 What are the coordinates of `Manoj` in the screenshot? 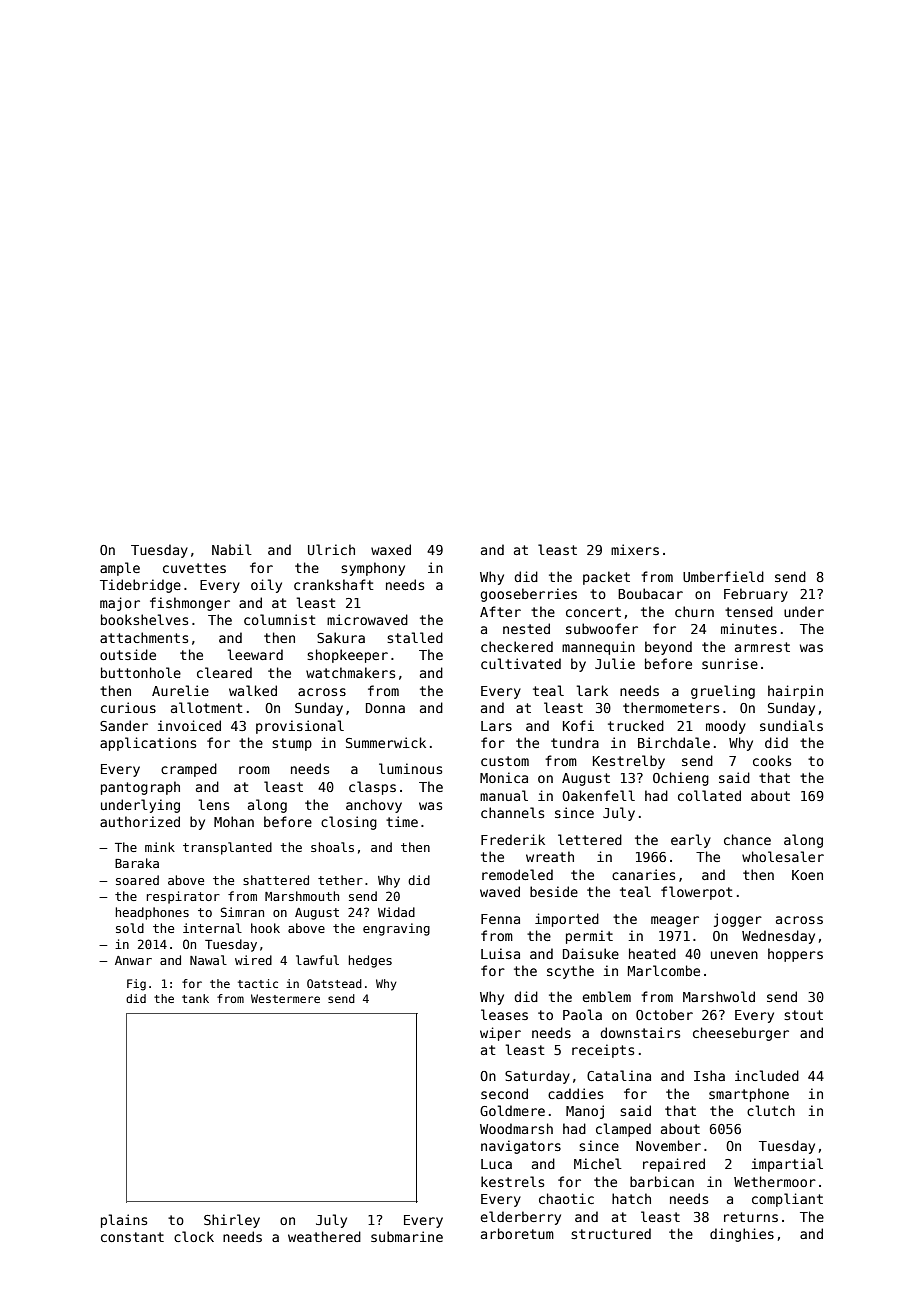 It's located at (585, 1112).
